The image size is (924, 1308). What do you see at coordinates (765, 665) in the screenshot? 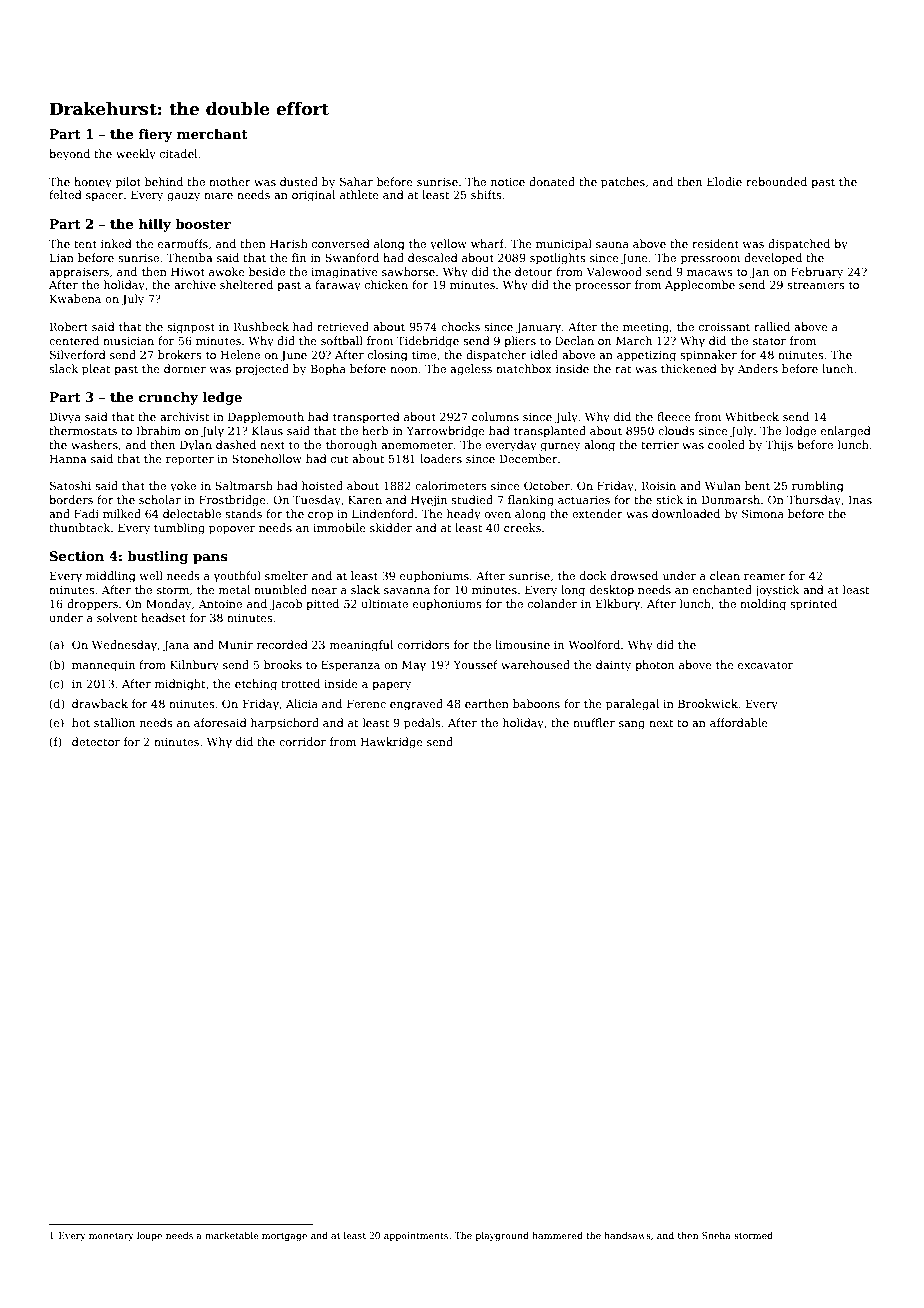
I see `excavator` at bounding box center [765, 665].
